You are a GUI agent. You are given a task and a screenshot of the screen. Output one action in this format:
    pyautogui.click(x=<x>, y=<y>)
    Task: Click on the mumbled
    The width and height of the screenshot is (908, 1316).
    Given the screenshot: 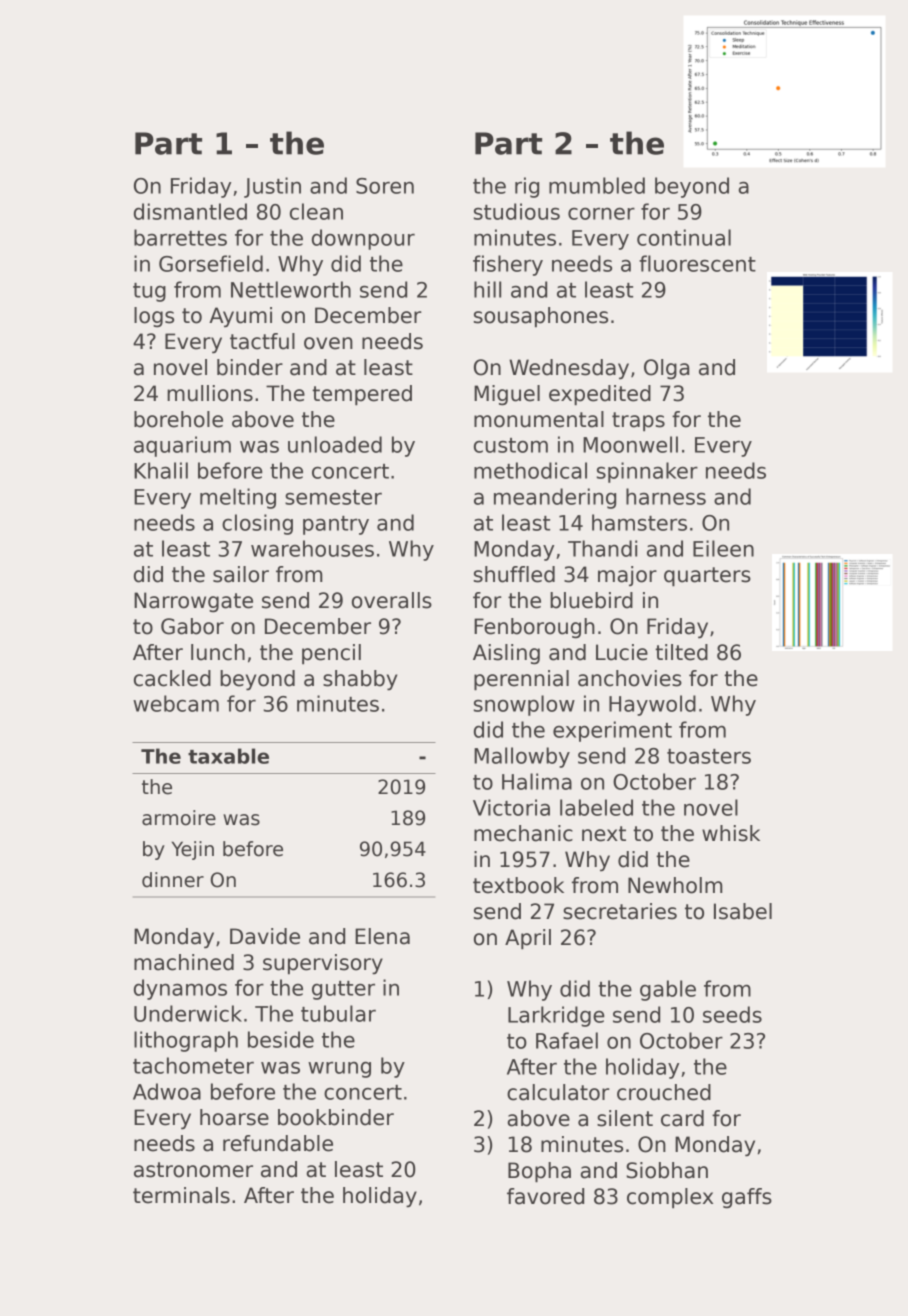 What is the action you would take?
    pyautogui.click(x=597, y=185)
